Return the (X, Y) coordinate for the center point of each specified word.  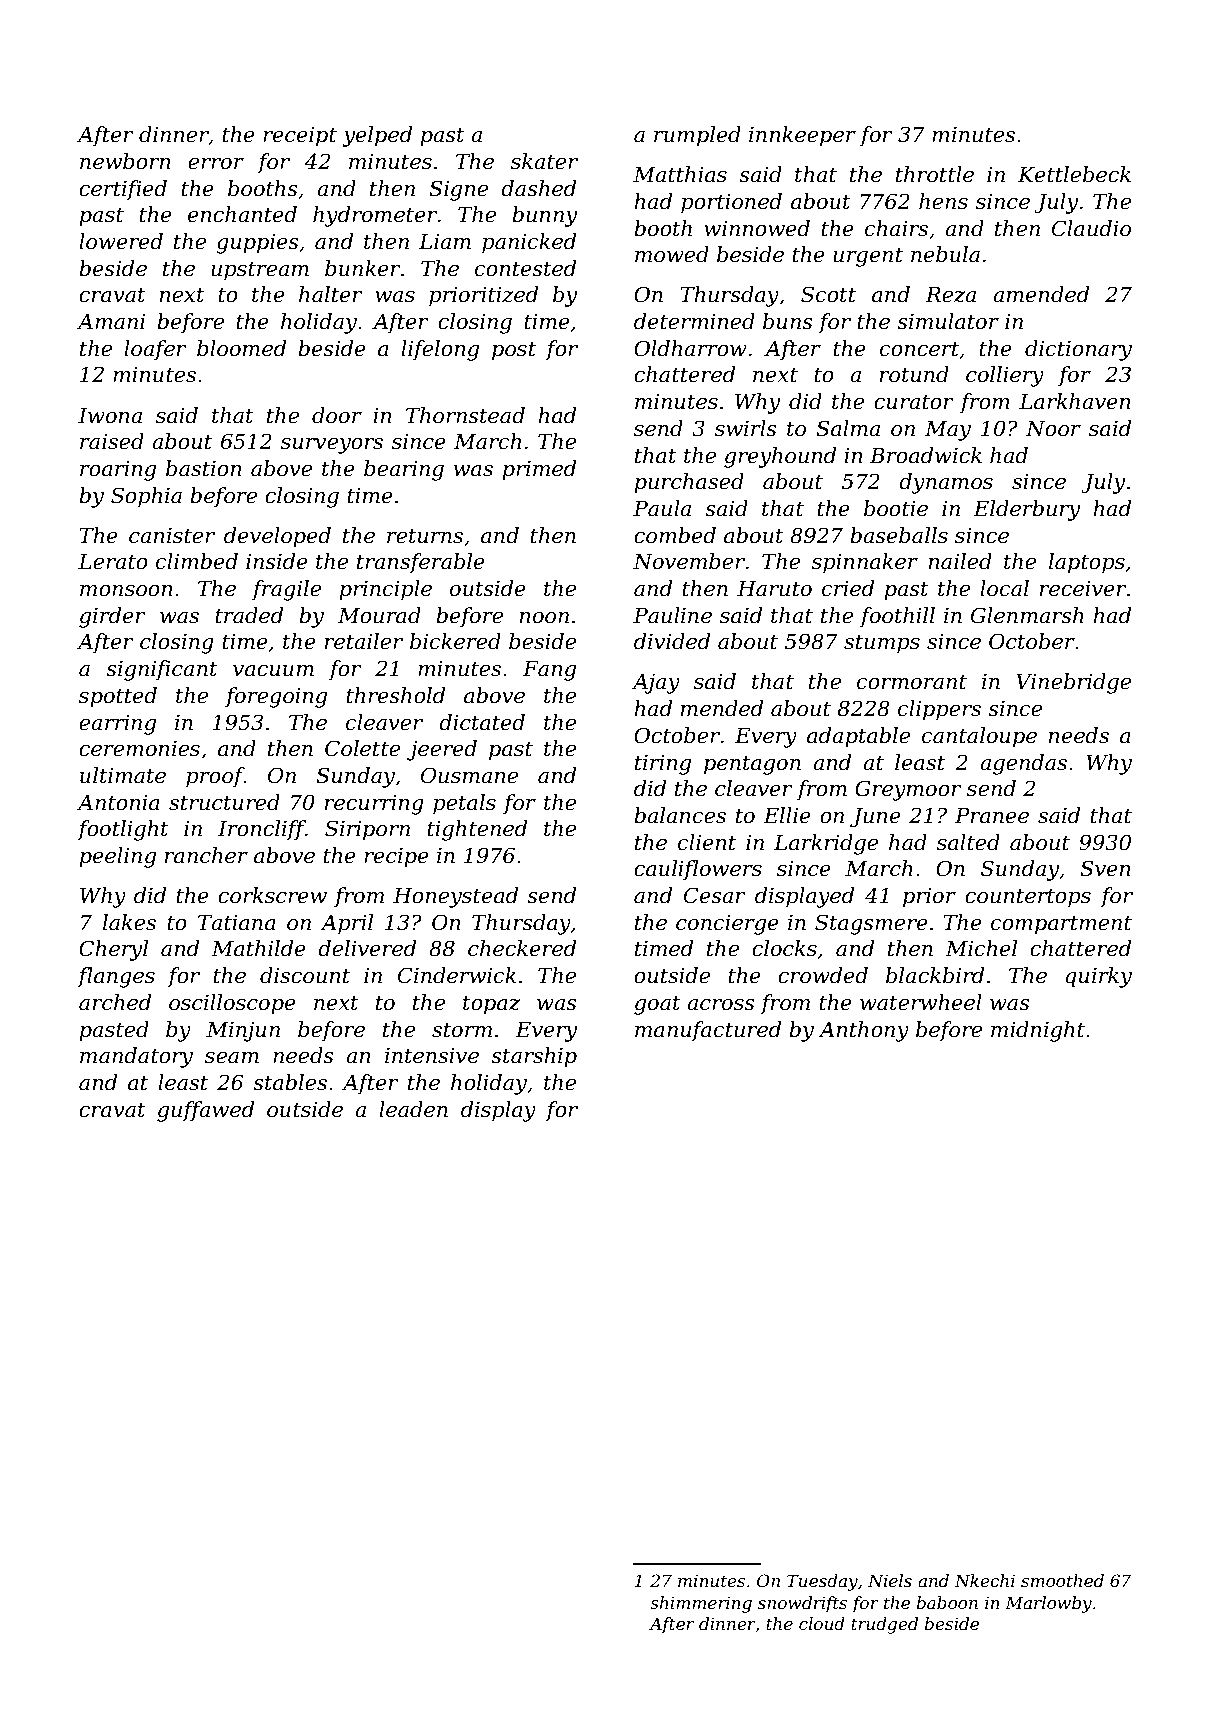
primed (539, 470)
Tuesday (822, 1582)
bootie (896, 508)
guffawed (205, 1111)
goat (657, 1005)
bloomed (241, 348)
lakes (129, 922)
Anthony (863, 1031)
